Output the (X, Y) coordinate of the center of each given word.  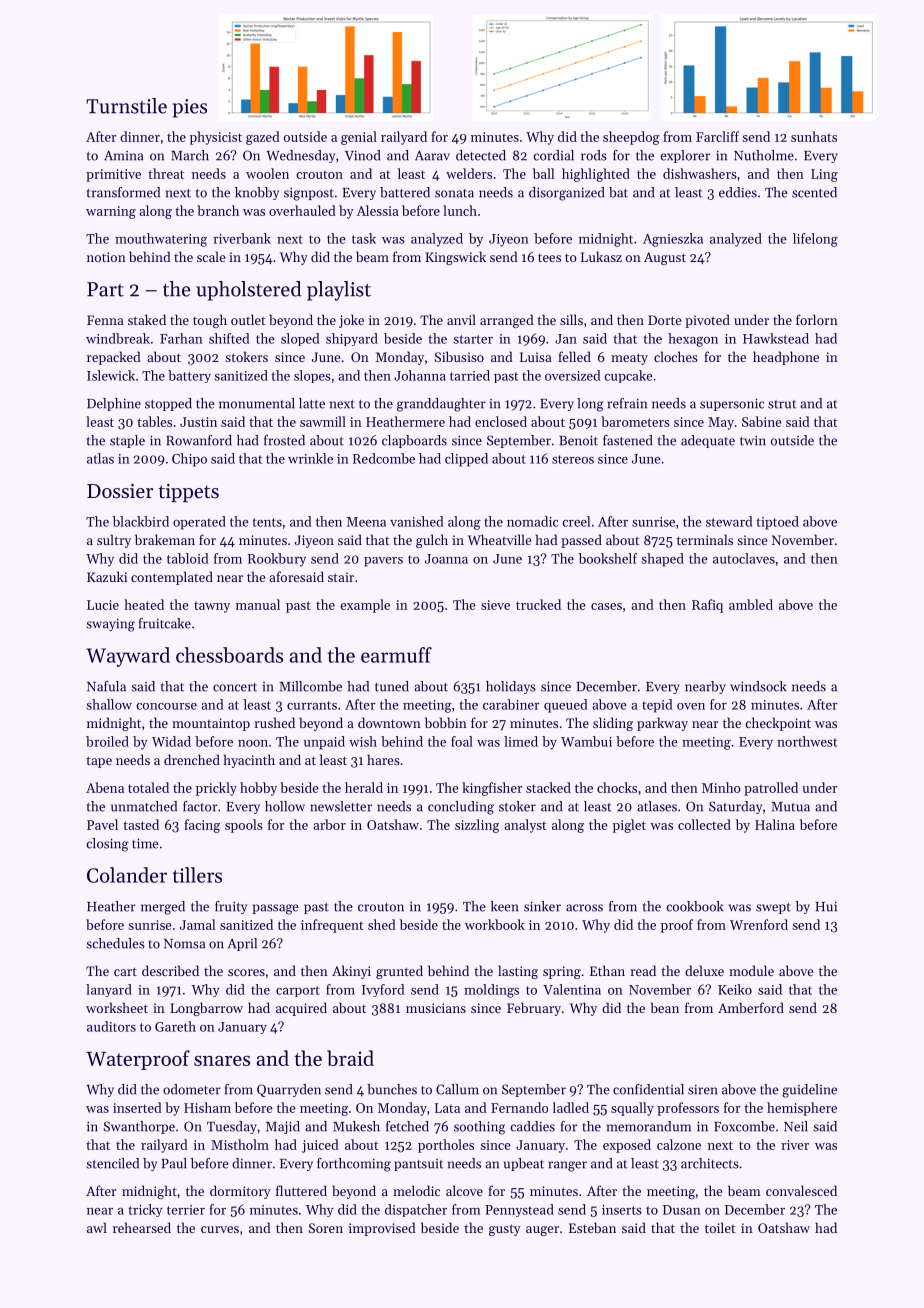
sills (571, 319)
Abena (105, 787)
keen (505, 906)
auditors (111, 1026)
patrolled (771, 789)
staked (147, 319)
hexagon (693, 340)
